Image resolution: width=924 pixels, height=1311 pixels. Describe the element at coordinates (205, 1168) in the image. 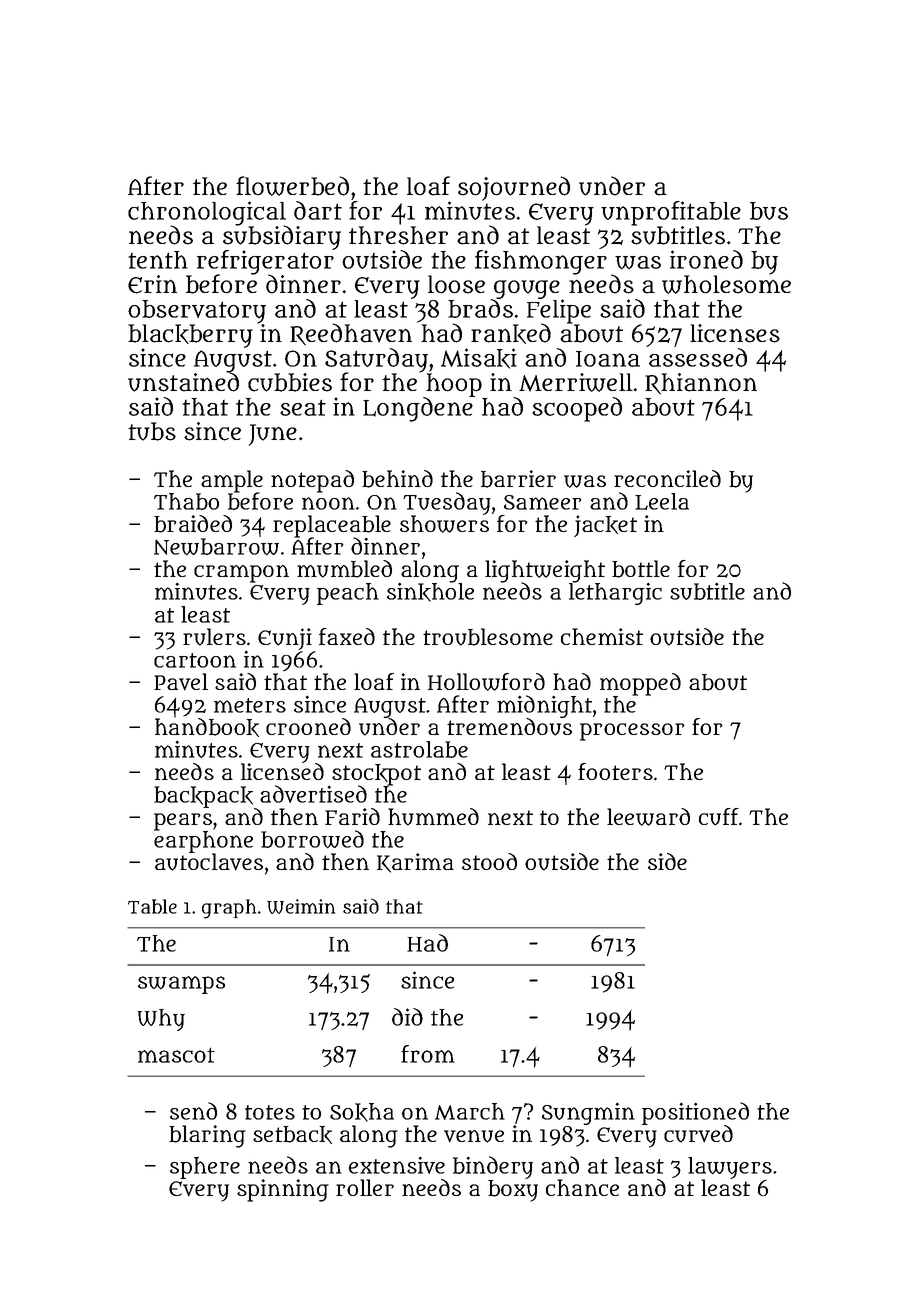

I see `sphere` at that location.
